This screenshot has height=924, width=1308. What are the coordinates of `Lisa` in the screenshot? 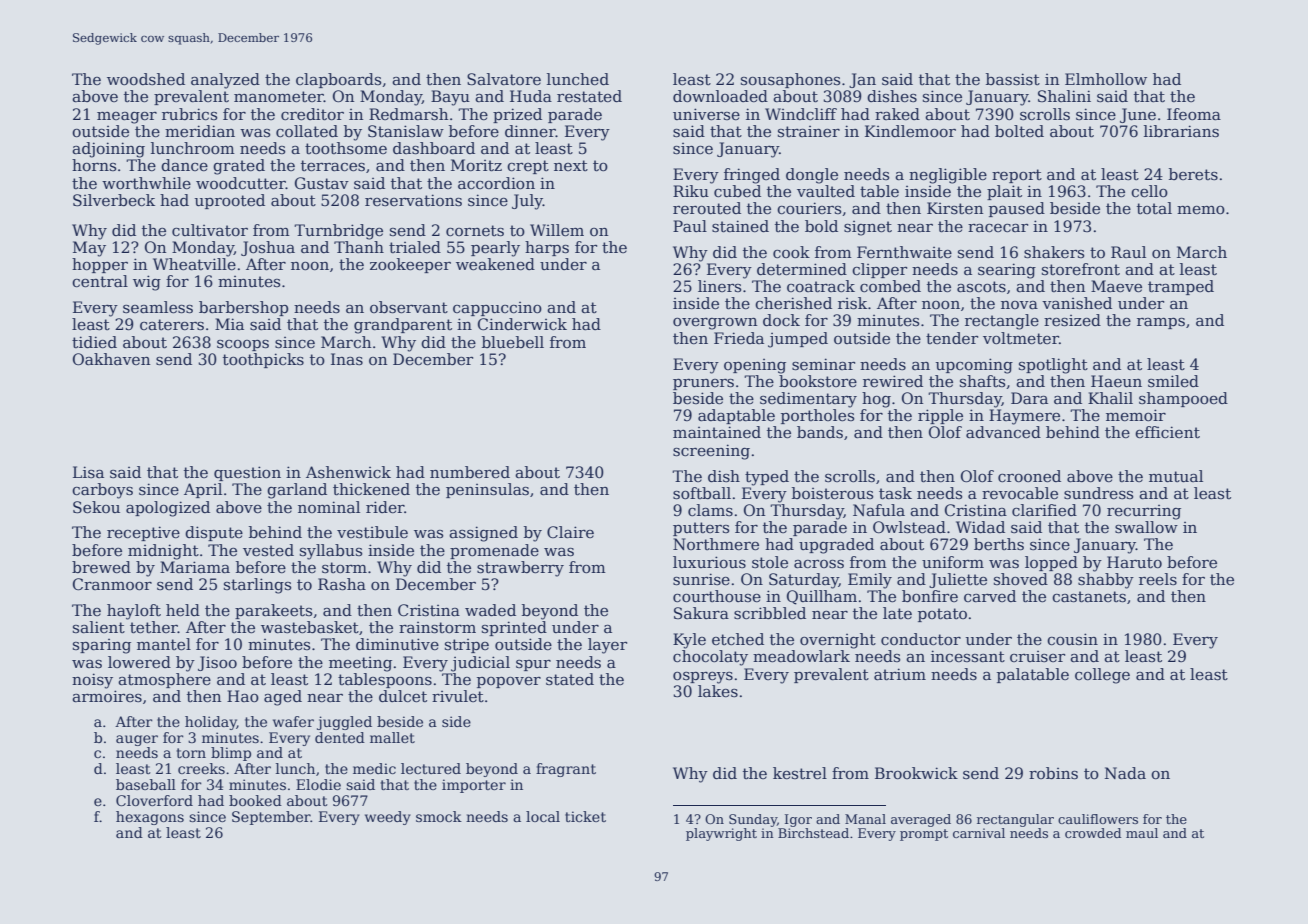 It's located at (88, 472).
